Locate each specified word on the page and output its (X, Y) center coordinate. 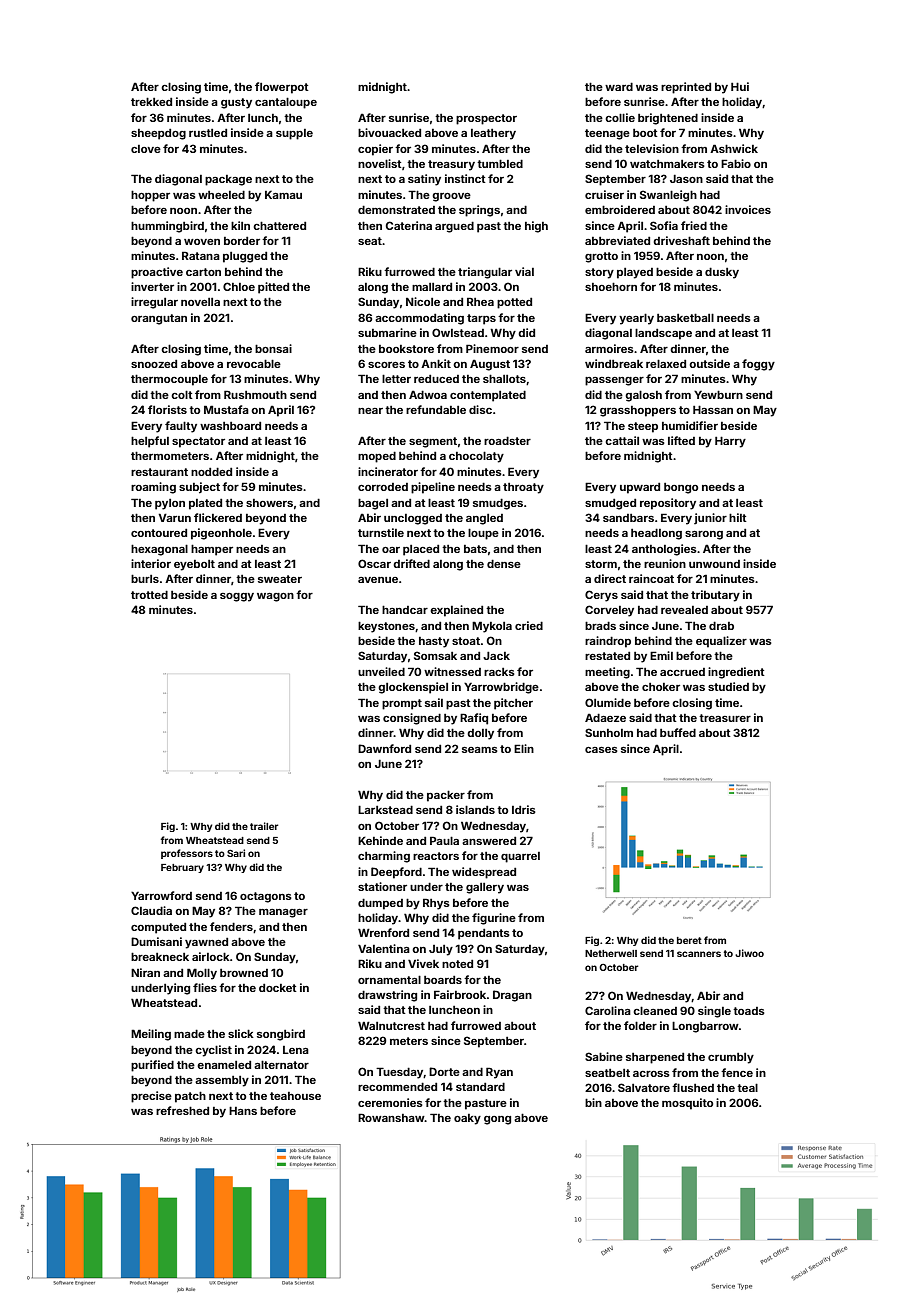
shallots (504, 378)
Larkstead (385, 809)
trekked (151, 101)
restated (607, 656)
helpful (150, 442)
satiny (424, 180)
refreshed (182, 1110)
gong (497, 1120)
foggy (758, 365)
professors (187, 854)
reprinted (686, 88)
